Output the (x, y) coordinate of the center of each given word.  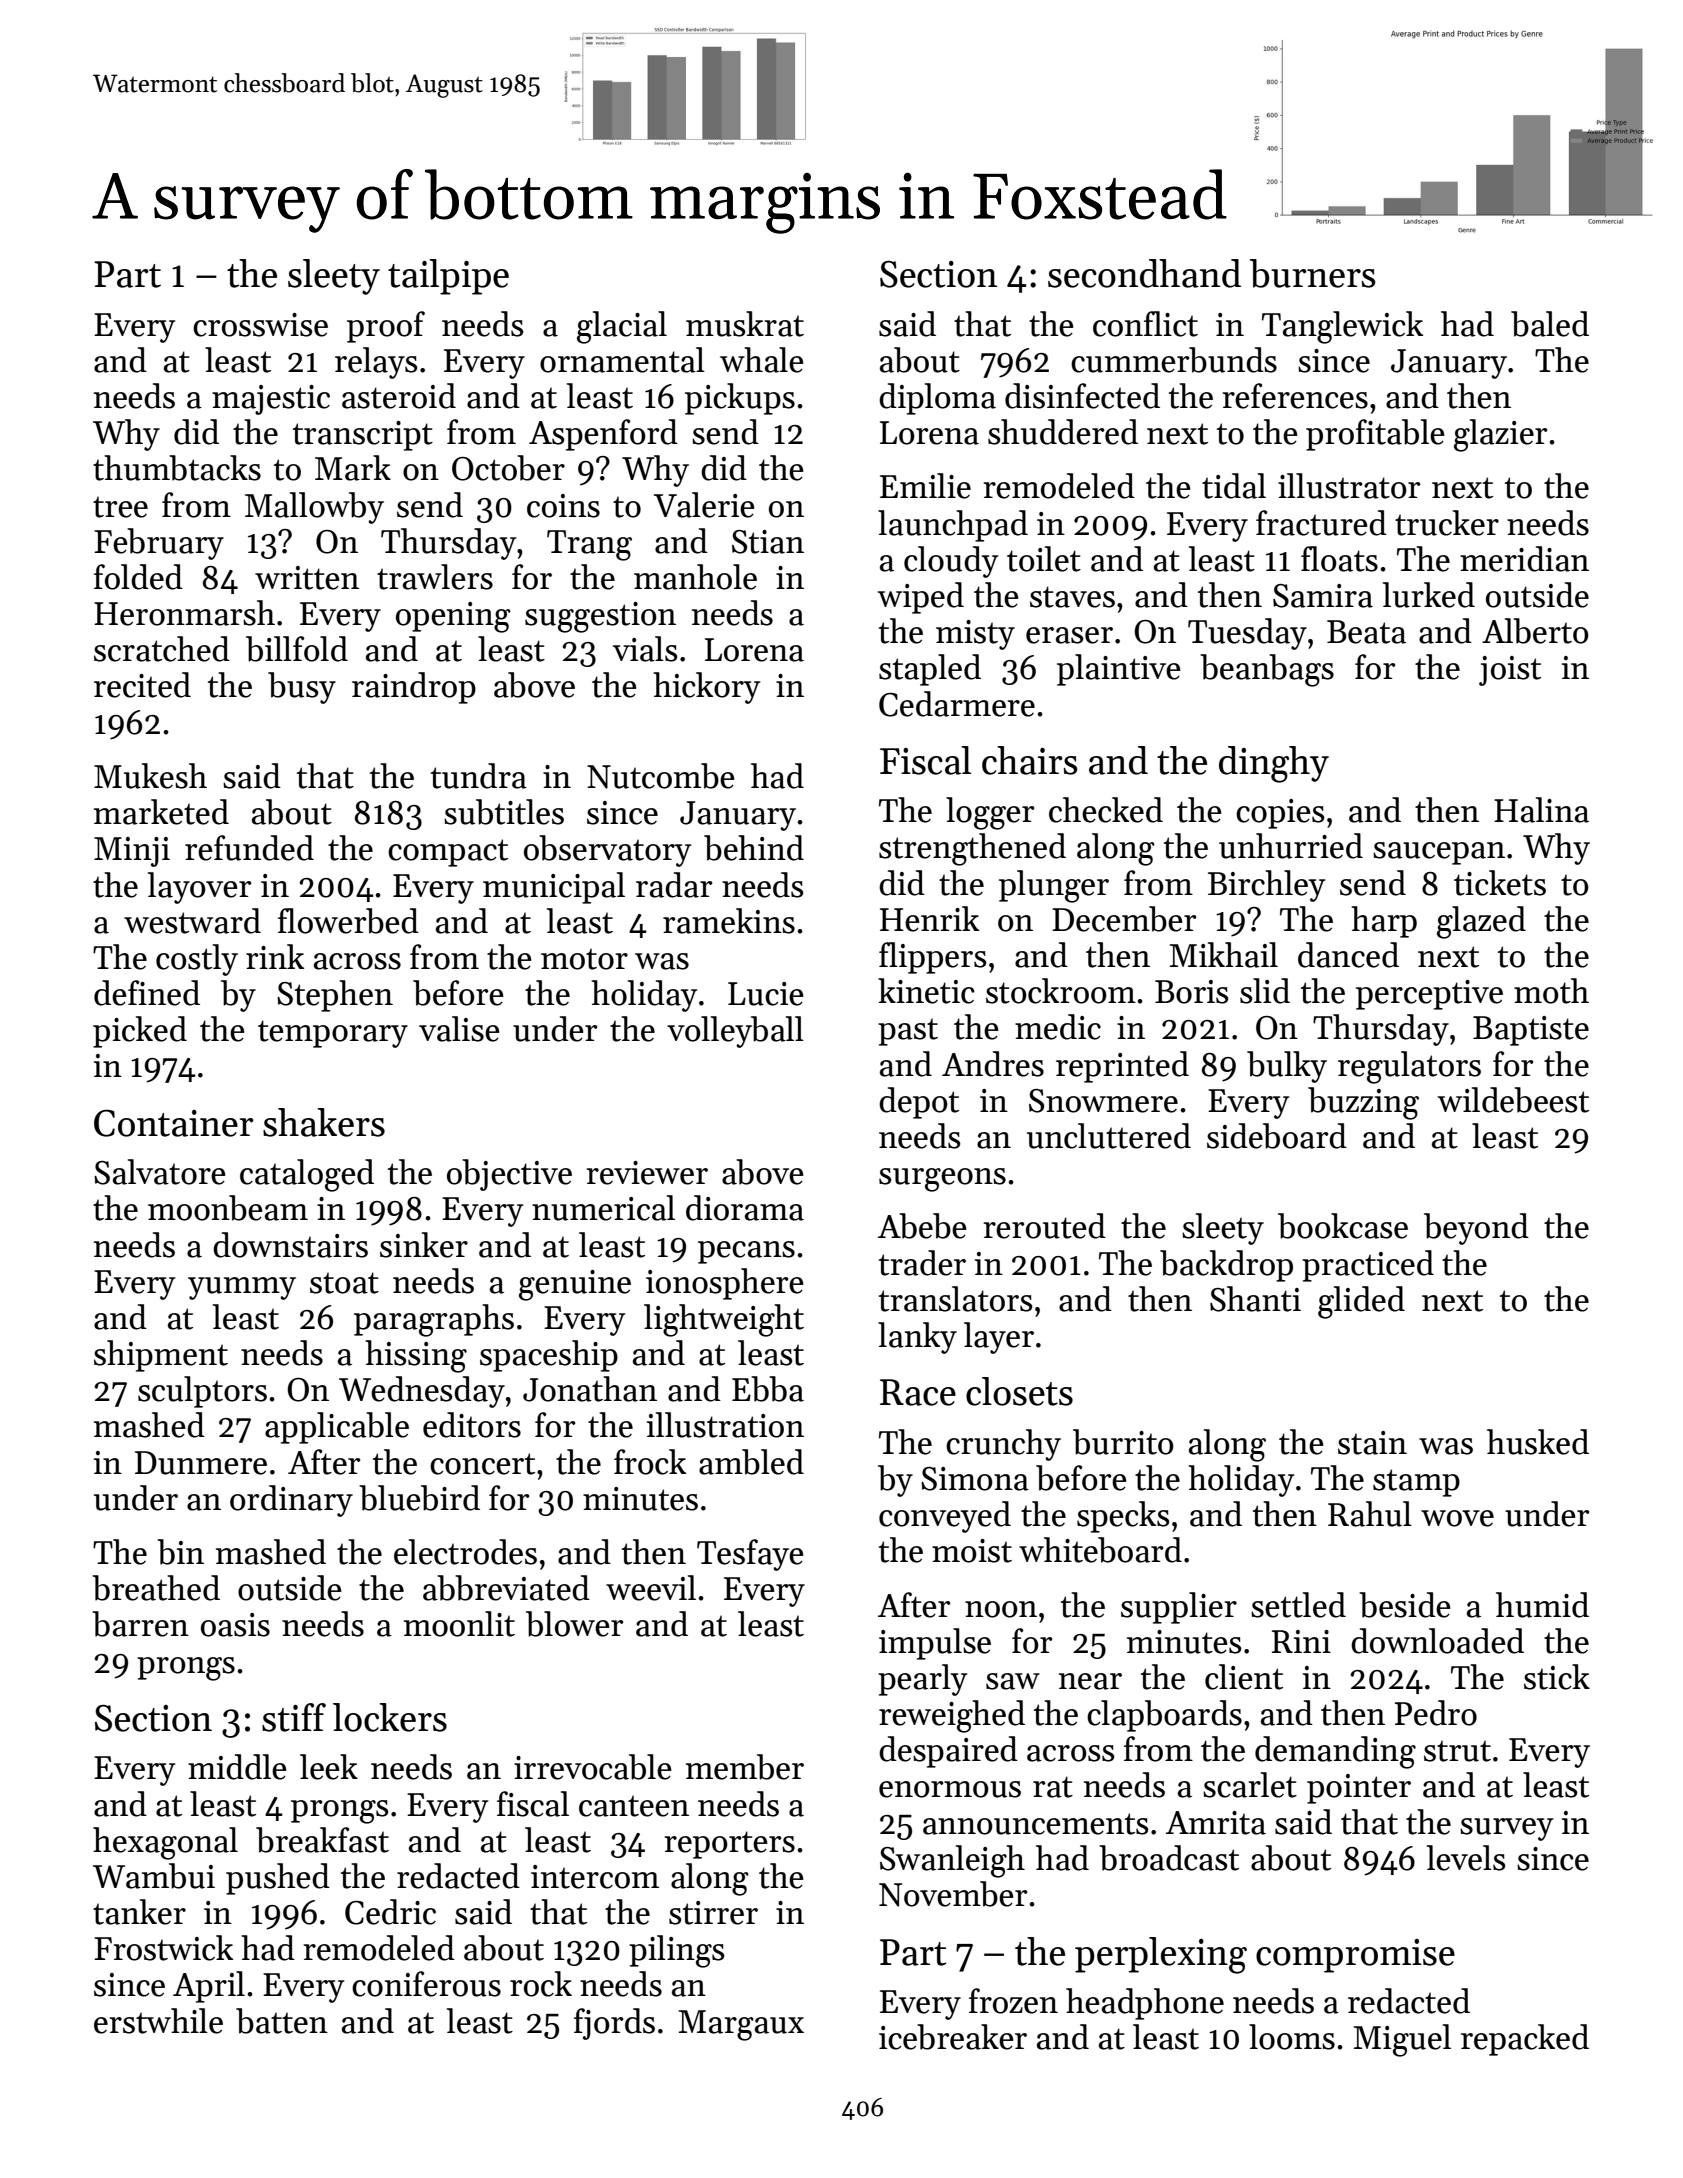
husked (1538, 1442)
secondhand (1144, 273)
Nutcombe (661, 776)
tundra (479, 776)
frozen (1013, 2001)
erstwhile (158, 2021)
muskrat (745, 324)
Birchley (1266, 886)
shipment (161, 1356)
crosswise (260, 325)
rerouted (1045, 1226)
